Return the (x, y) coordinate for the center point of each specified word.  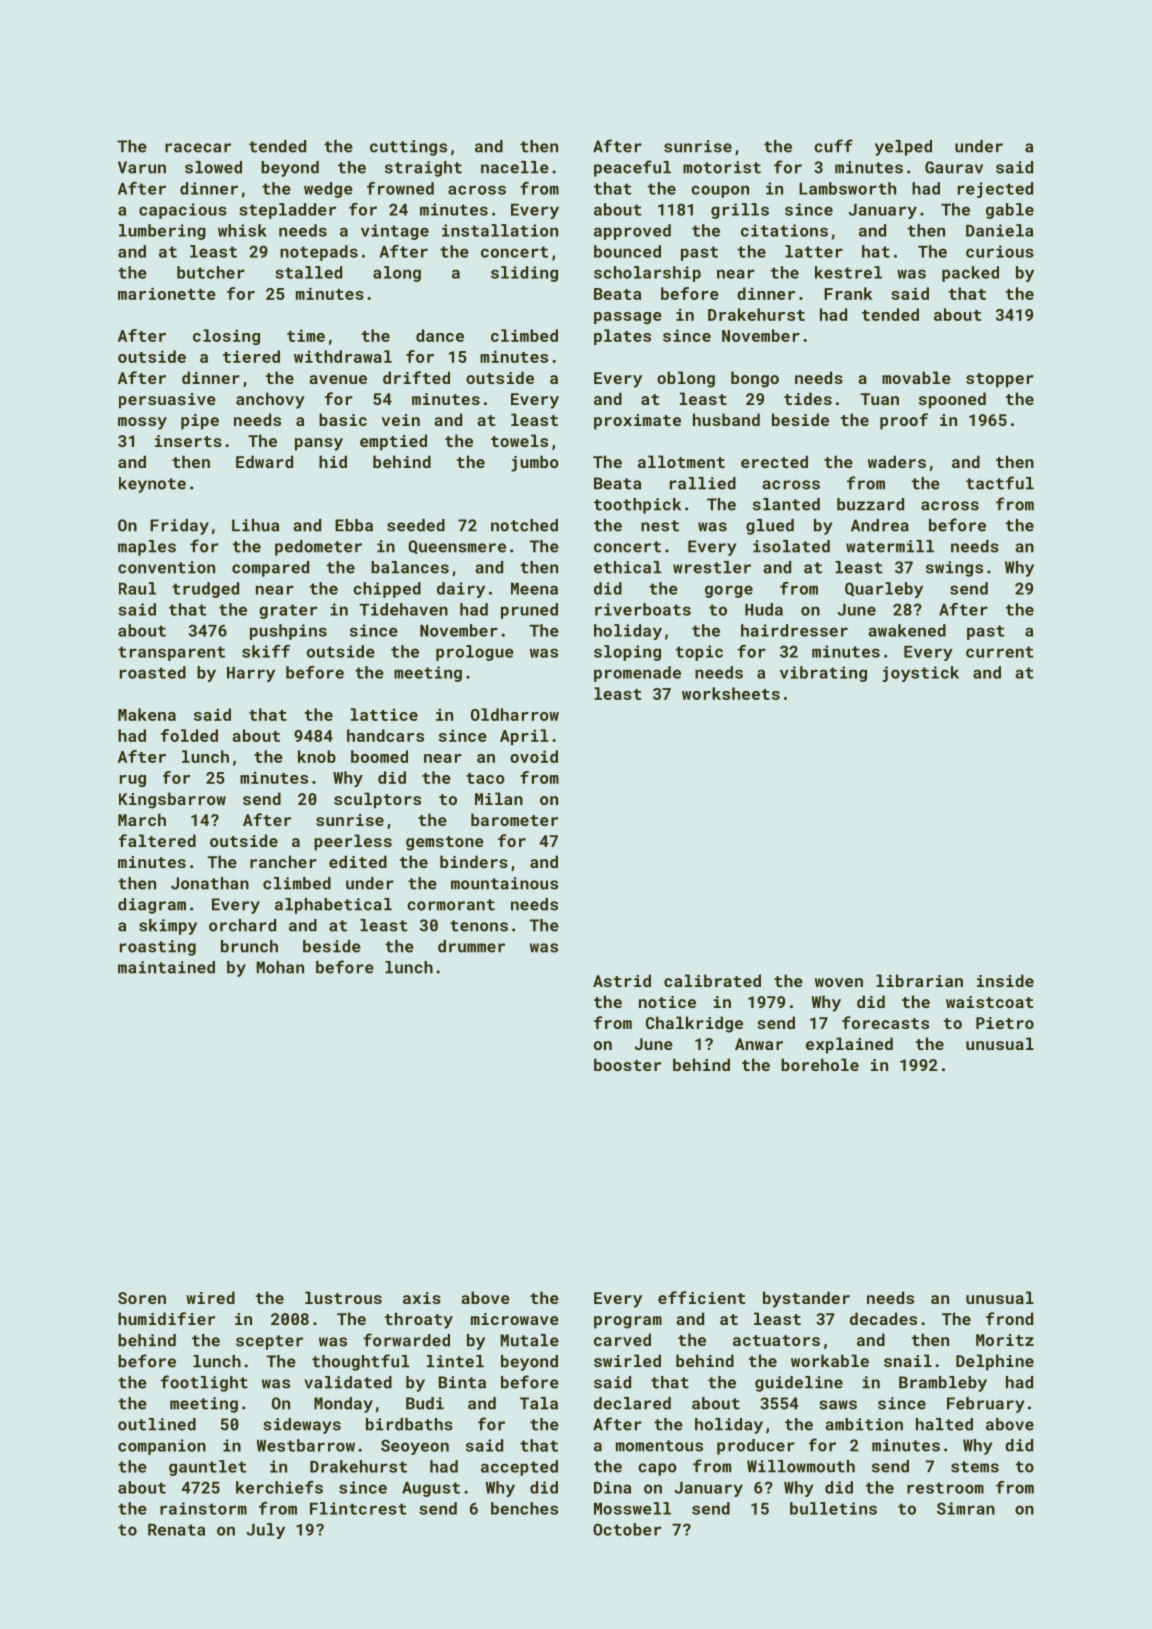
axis (422, 1298)
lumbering (162, 232)
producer (756, 1447)
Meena (534, 589)
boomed (379, 756)
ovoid (534, 756)
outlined (157, 1424)
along (397, 274)
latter (814, 251)
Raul (137, 588)
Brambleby (943, 1384)
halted (944, 1424)
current (1000, 652)
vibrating (823, 674)
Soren (142, 1298)
